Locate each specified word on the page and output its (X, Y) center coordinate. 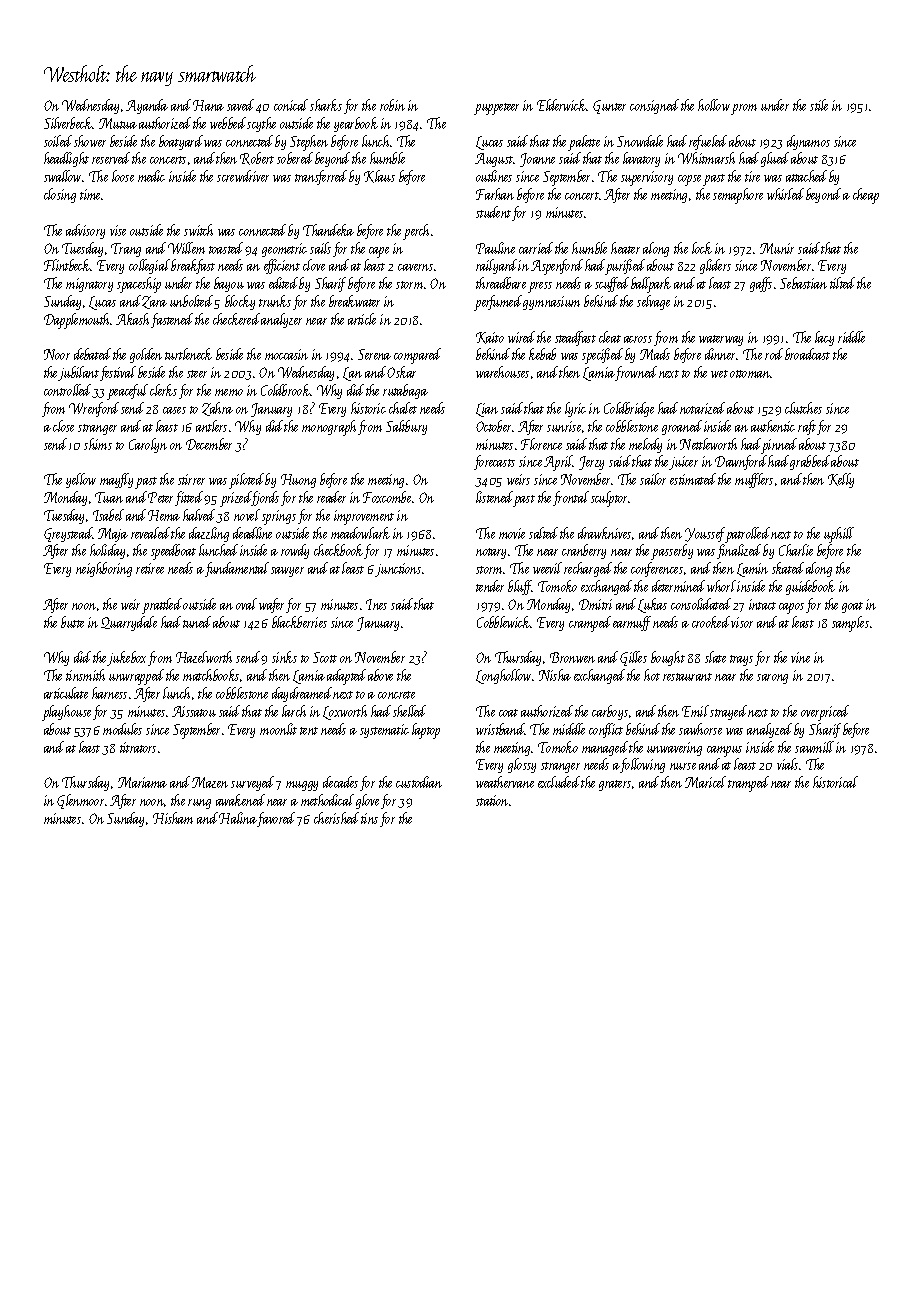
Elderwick (562, 105)
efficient (282, 266)
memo (229, 392)
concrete (396, 695)
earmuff (632, 623)
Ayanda (147, 106)
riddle (851, 337)
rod (774, 354)
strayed (728, 712)
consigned (654, 106)
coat (508, 713)
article (362, 319)
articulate (66, 693)
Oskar (401, 372)
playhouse (66, 713)
